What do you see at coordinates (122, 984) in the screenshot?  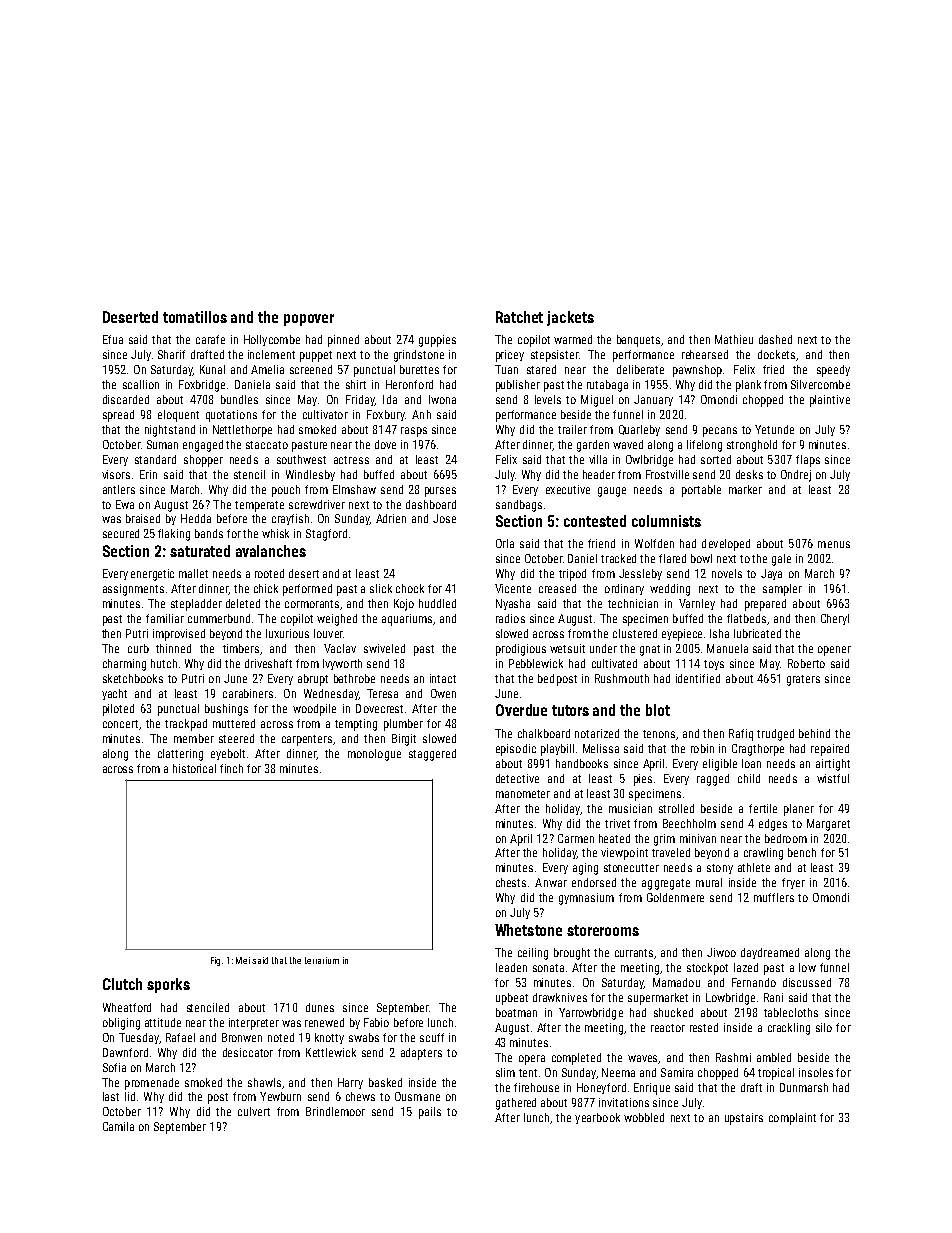 I see `Clutch` at bounding box center [122, 984].
